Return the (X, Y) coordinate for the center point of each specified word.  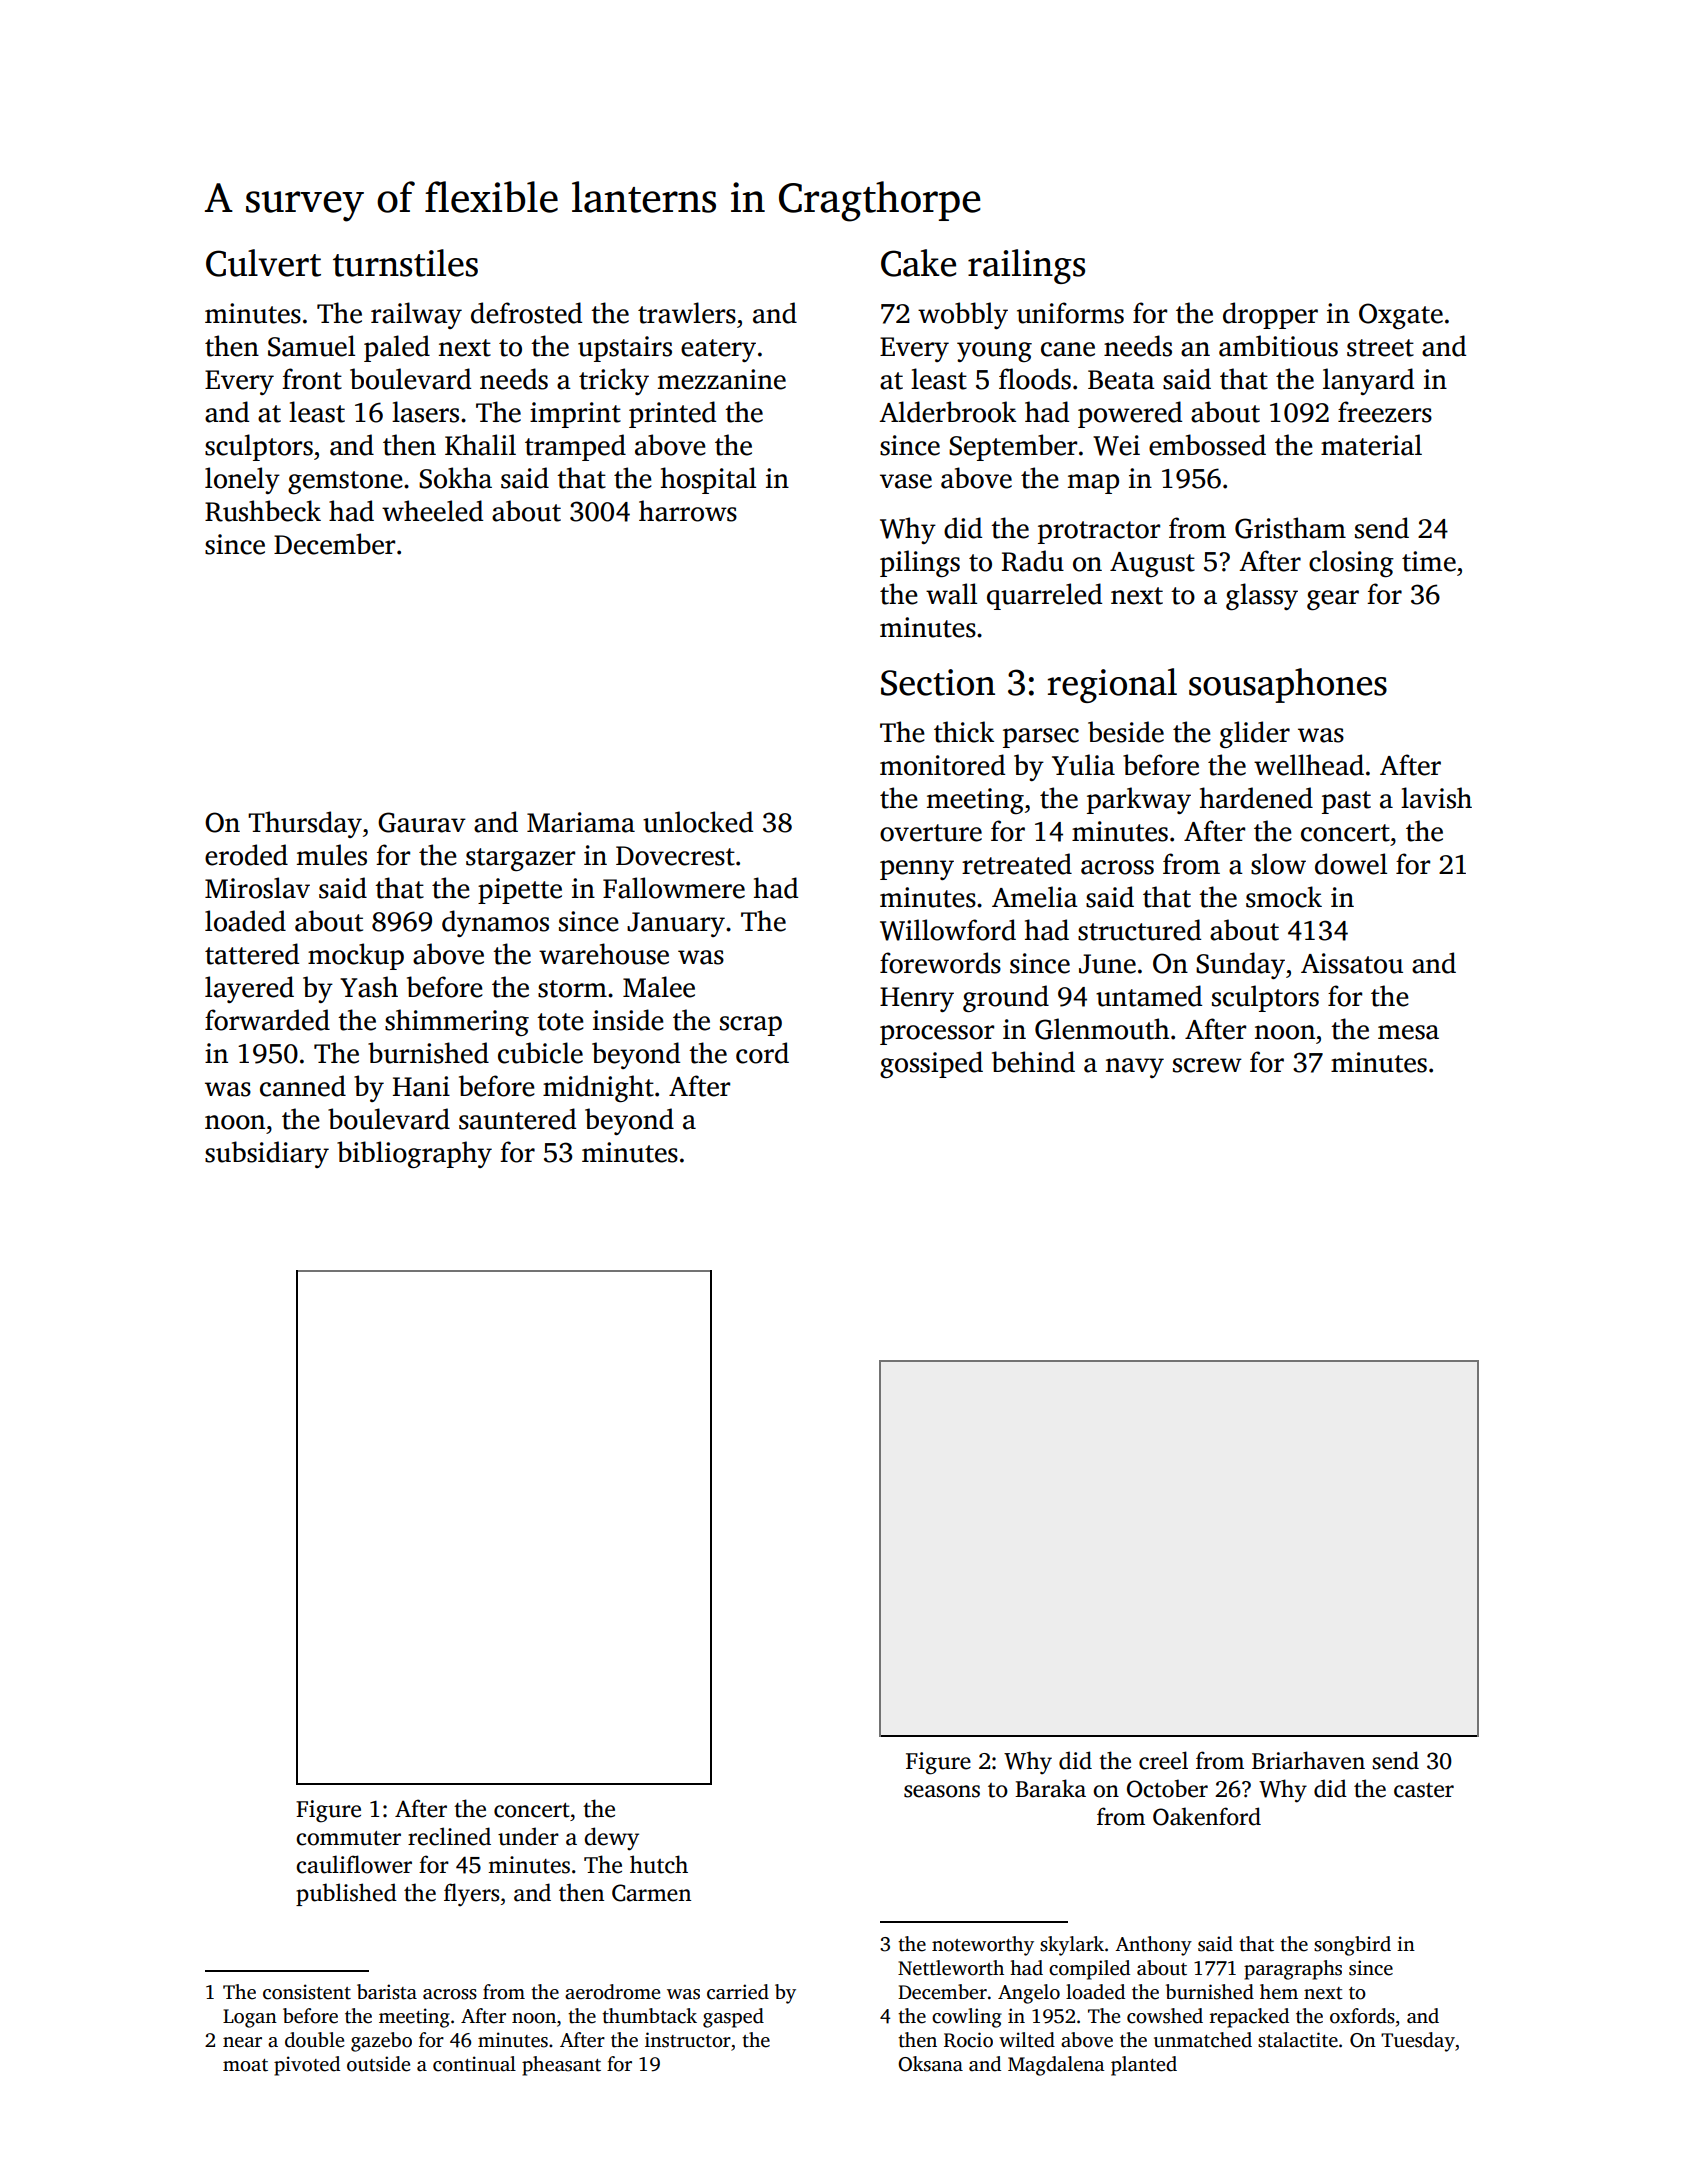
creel (1163, 1760)
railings (1026, 266)
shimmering (457, 1022)
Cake (918, 263)
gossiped (931, 1064)
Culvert (263, 263)
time (1429, 561)
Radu (1033, 561)
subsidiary (267, 1154)
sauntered (517, 1119)
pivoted (307, 2066)
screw (1207, 1065)
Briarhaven (1308, 1760)
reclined (449, 1836)
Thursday (305, 824)
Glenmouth (1102, 1029)
